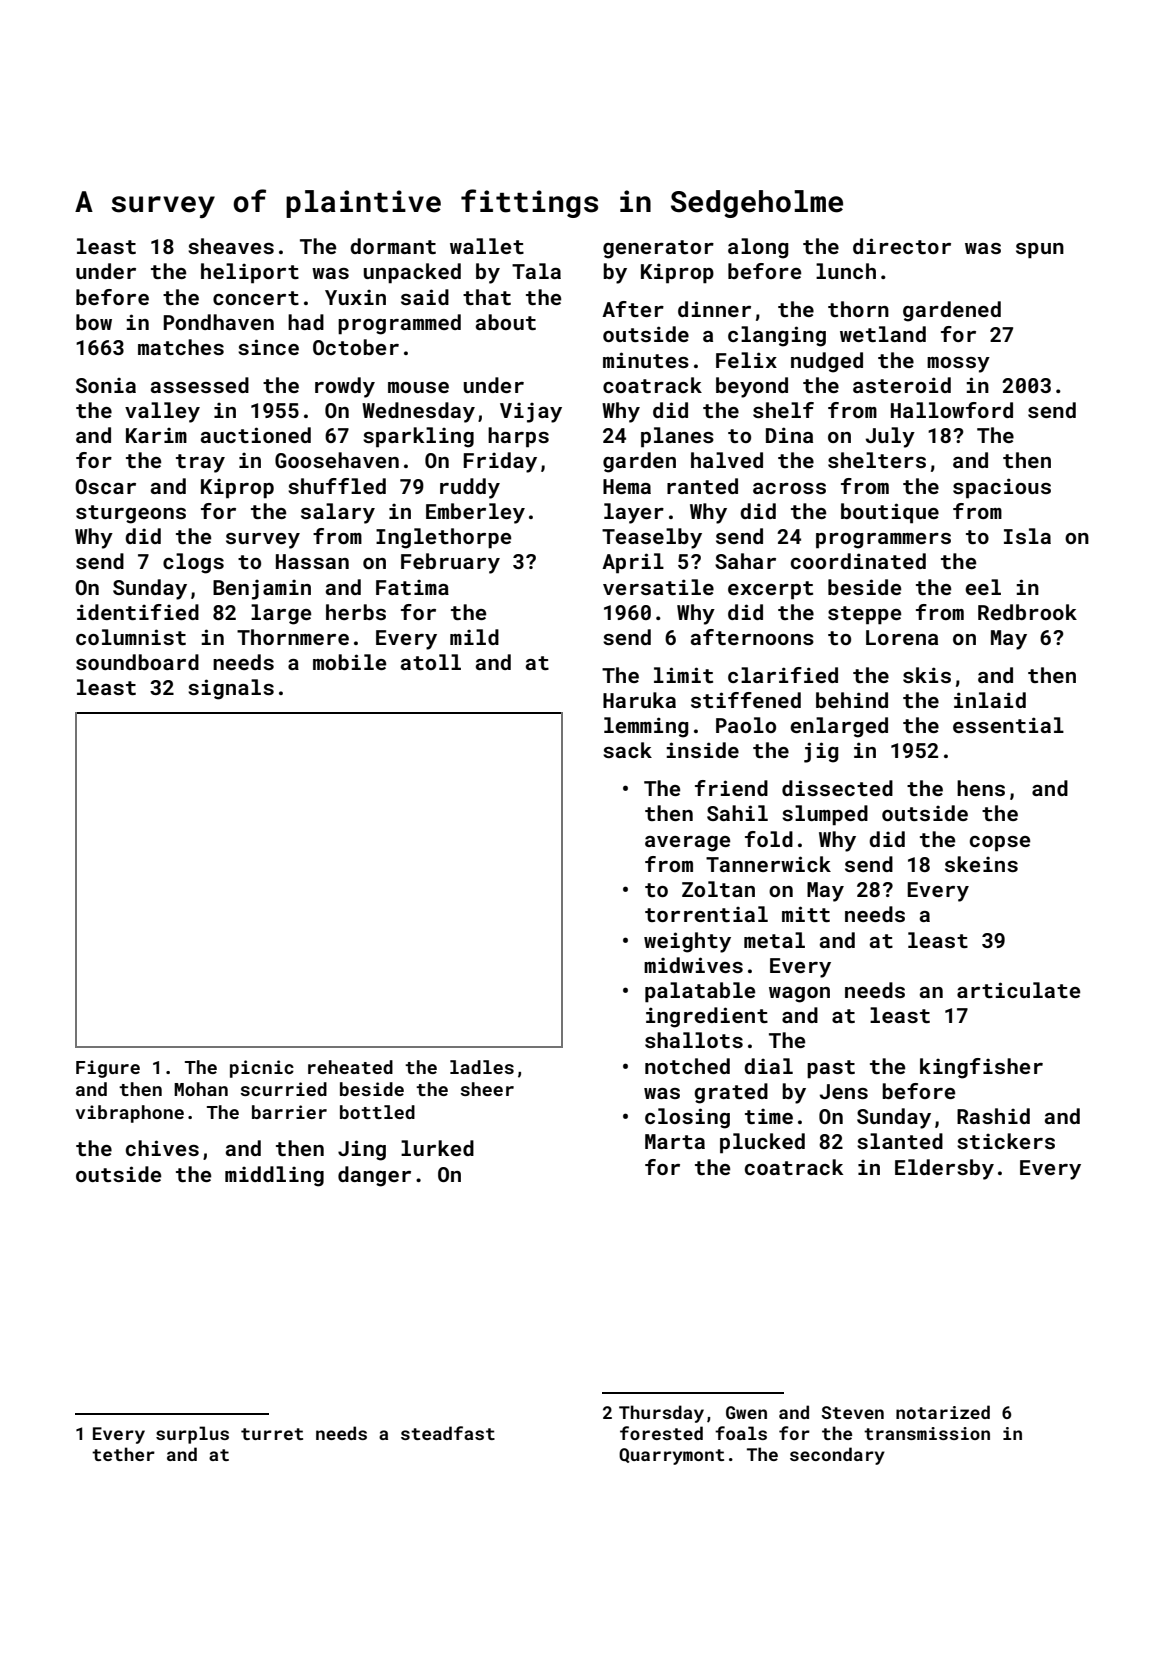  Describe the element at coordinates (231, 689) in the screenshot. I see `signals` at that location.
